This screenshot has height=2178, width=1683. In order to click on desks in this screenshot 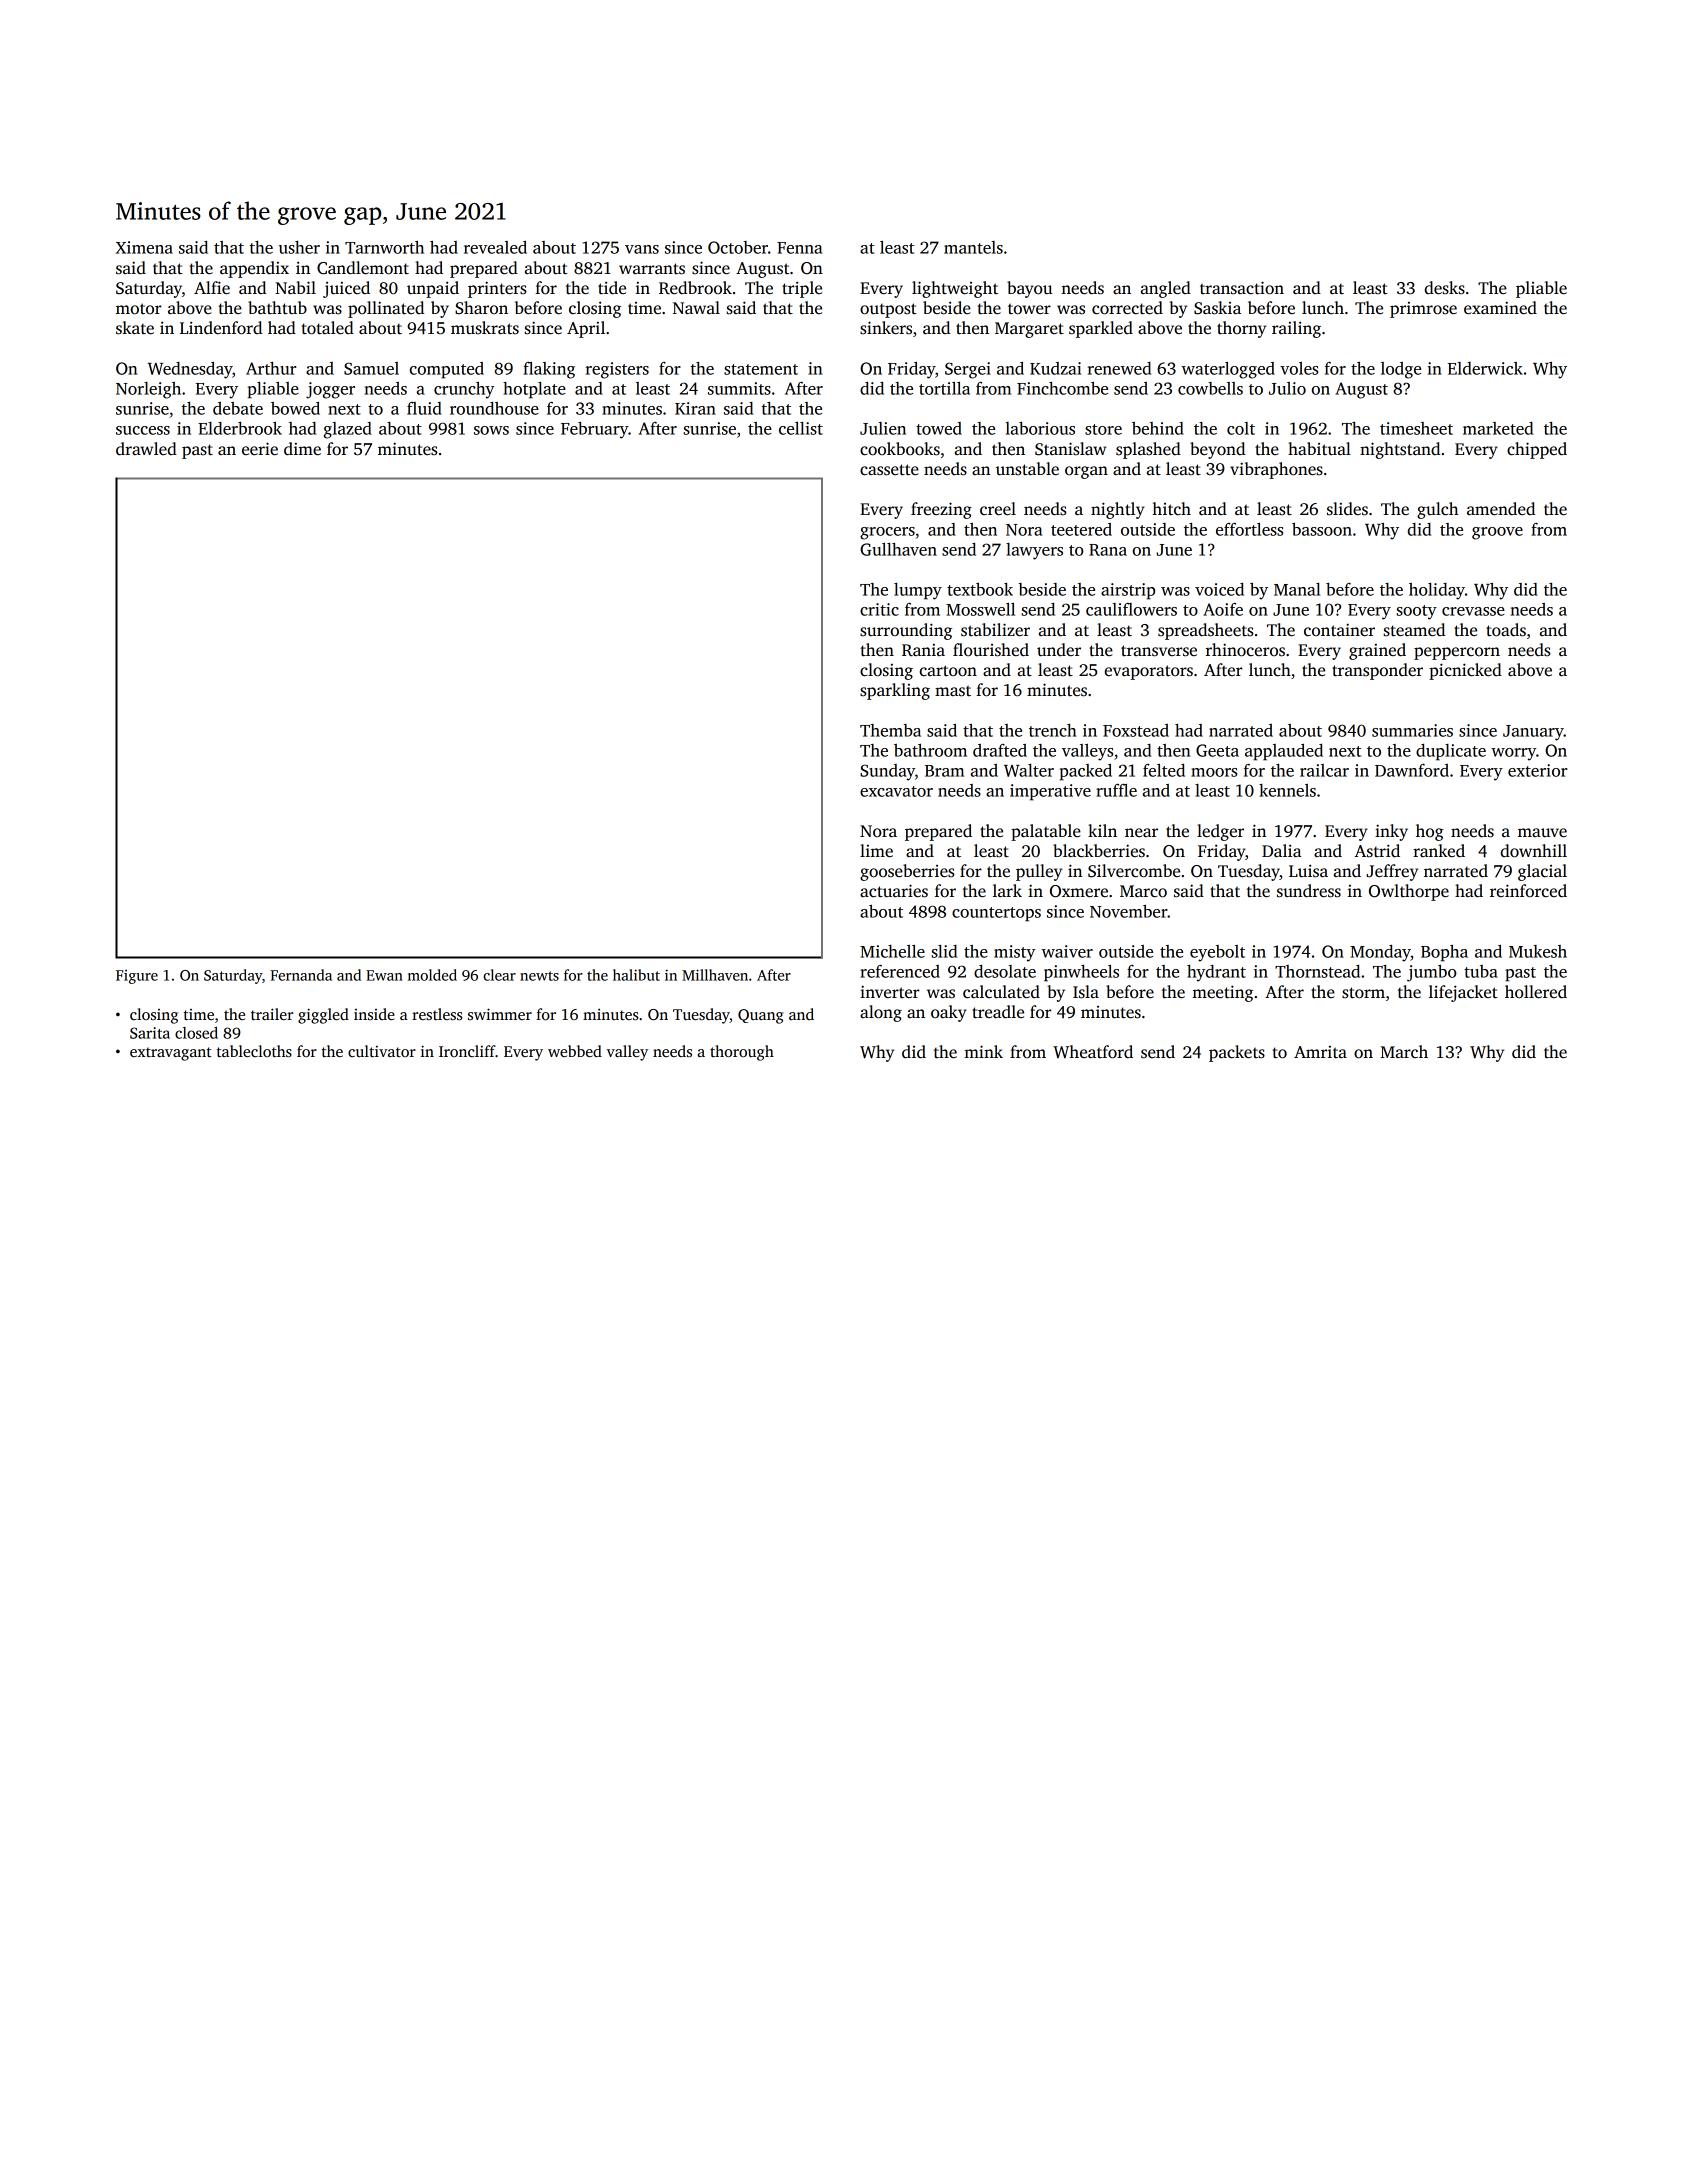, I will do `click(1445, 288)`.
